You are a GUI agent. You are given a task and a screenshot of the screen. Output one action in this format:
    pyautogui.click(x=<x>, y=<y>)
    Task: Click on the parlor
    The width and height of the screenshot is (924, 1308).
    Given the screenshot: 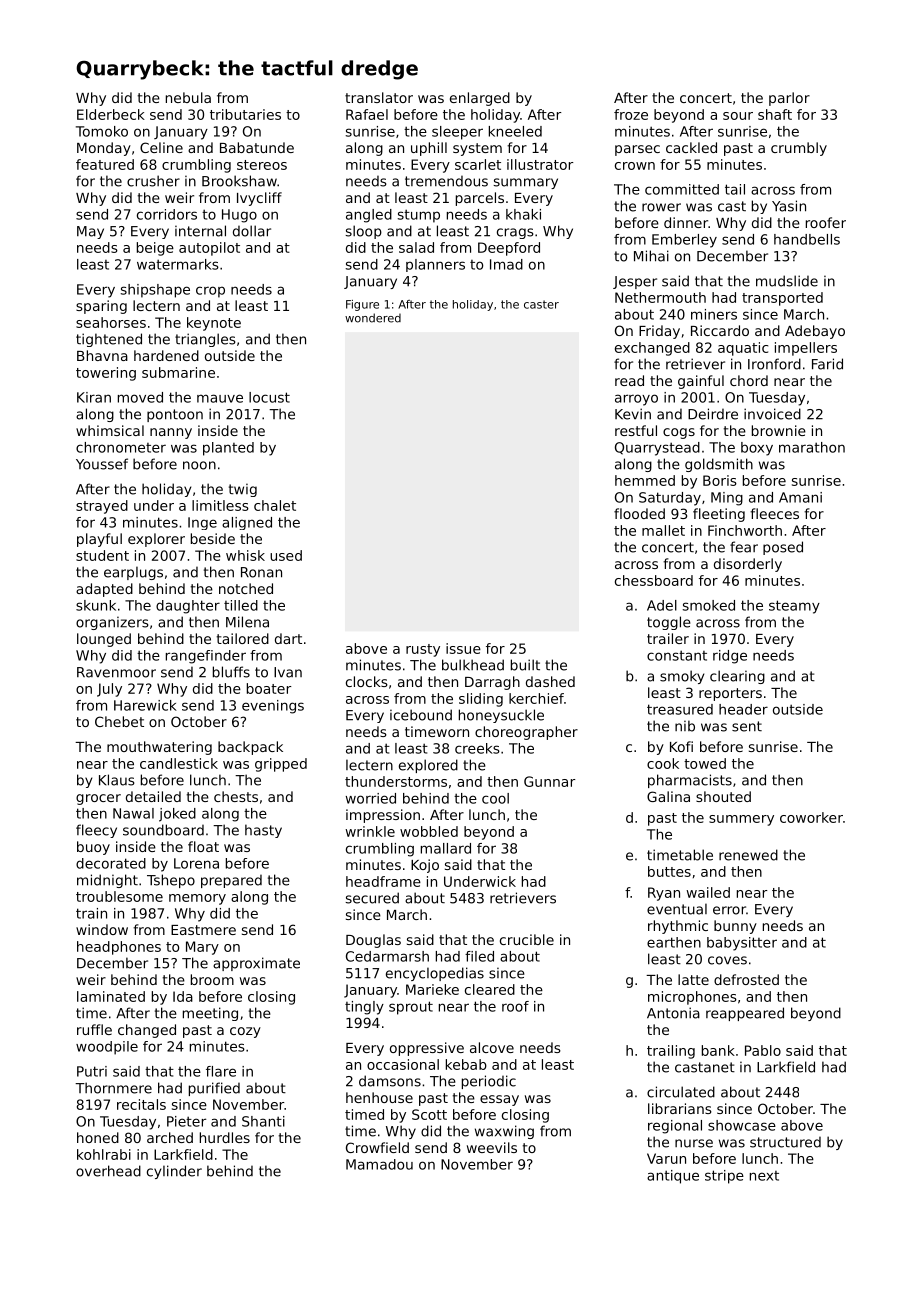 What is the action you would take?
    pyautogui.click(x=789, y=99)
